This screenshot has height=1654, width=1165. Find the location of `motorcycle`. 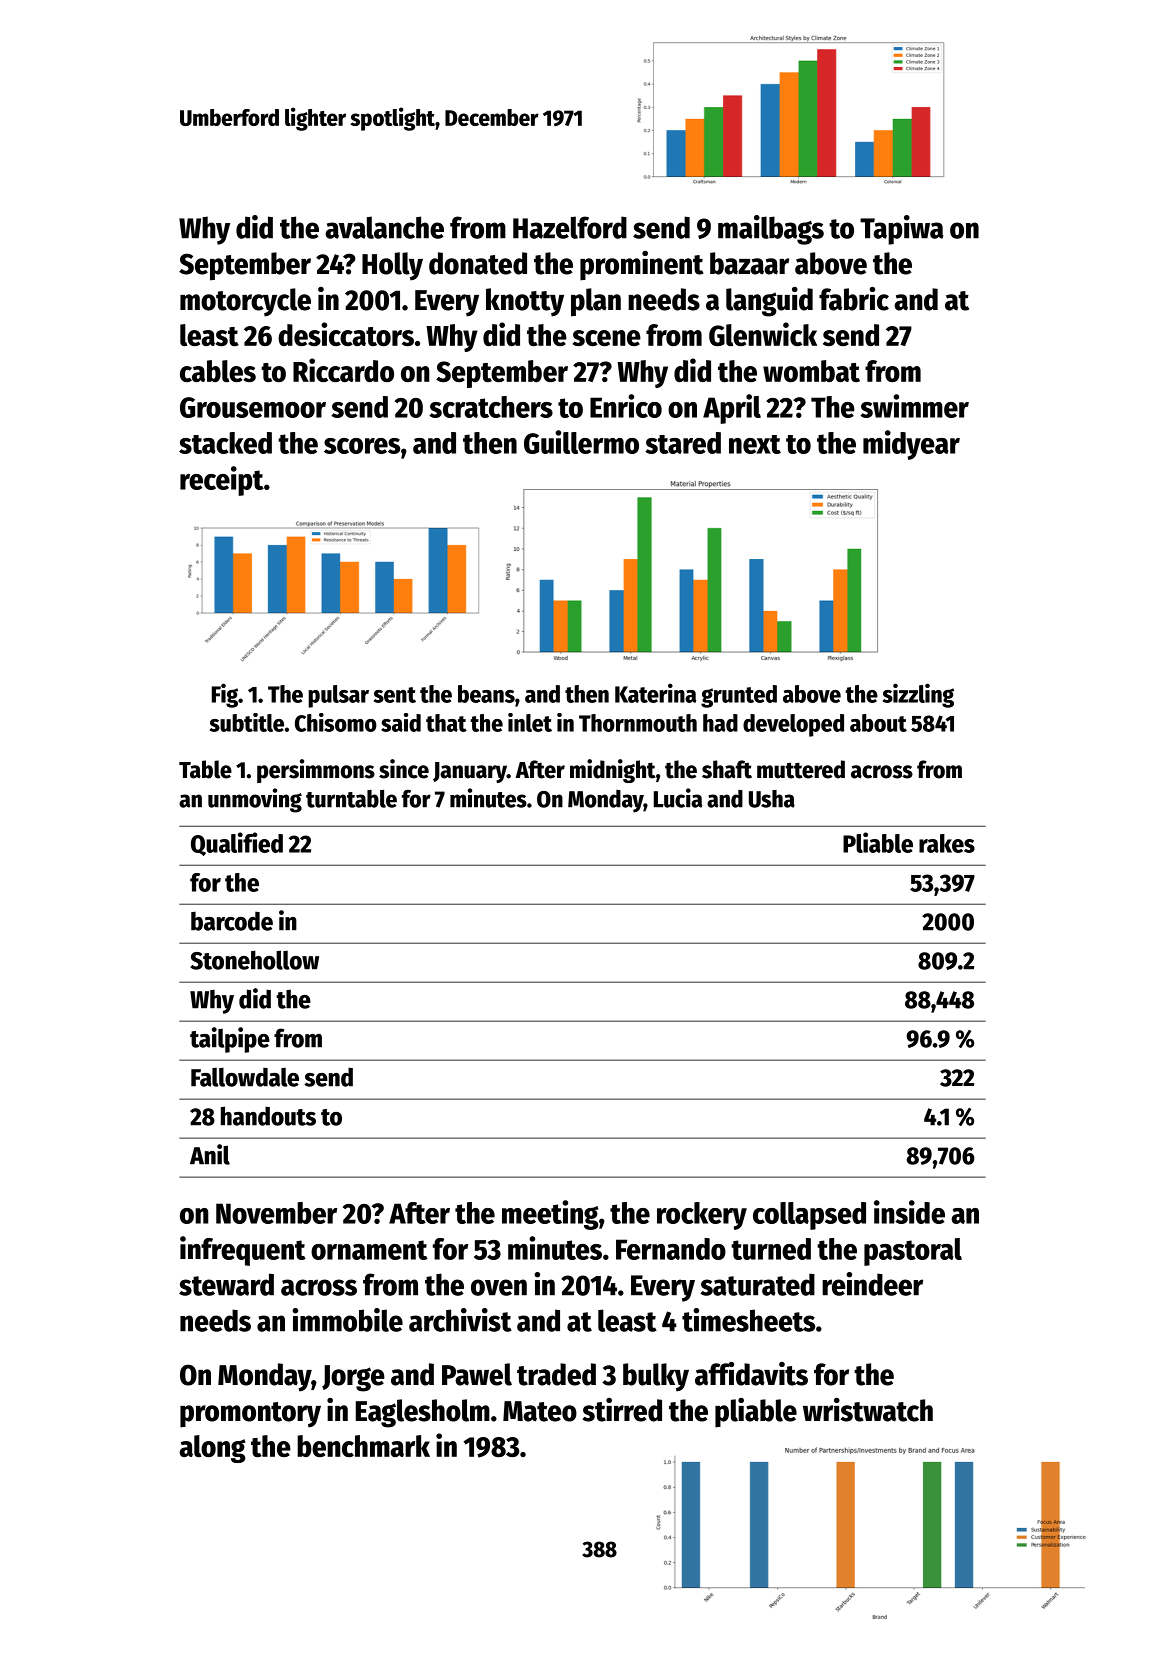

motorcycle is located at coordinates (245, 302).
